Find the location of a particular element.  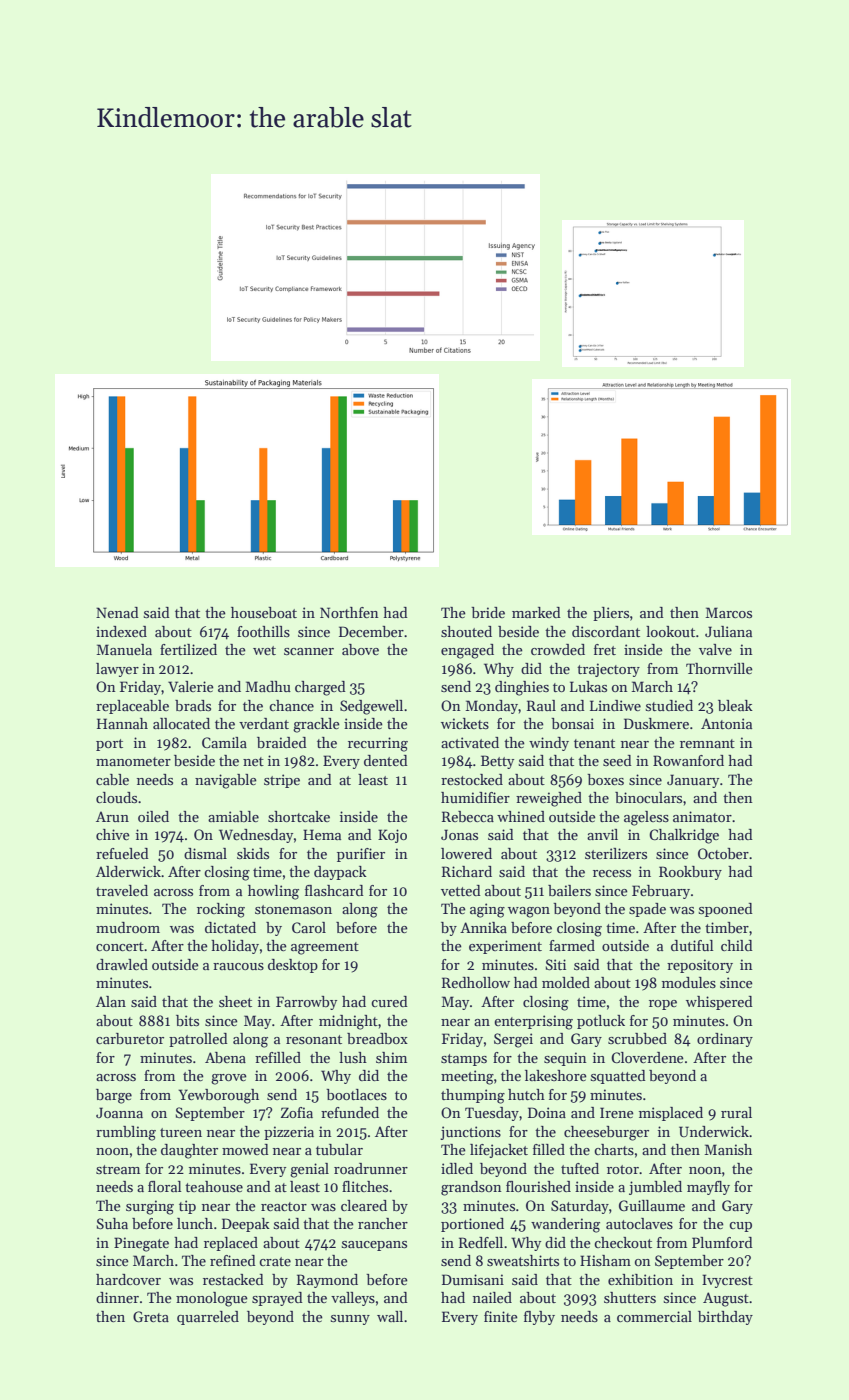

remnant is located at coordinates (707, 743).
